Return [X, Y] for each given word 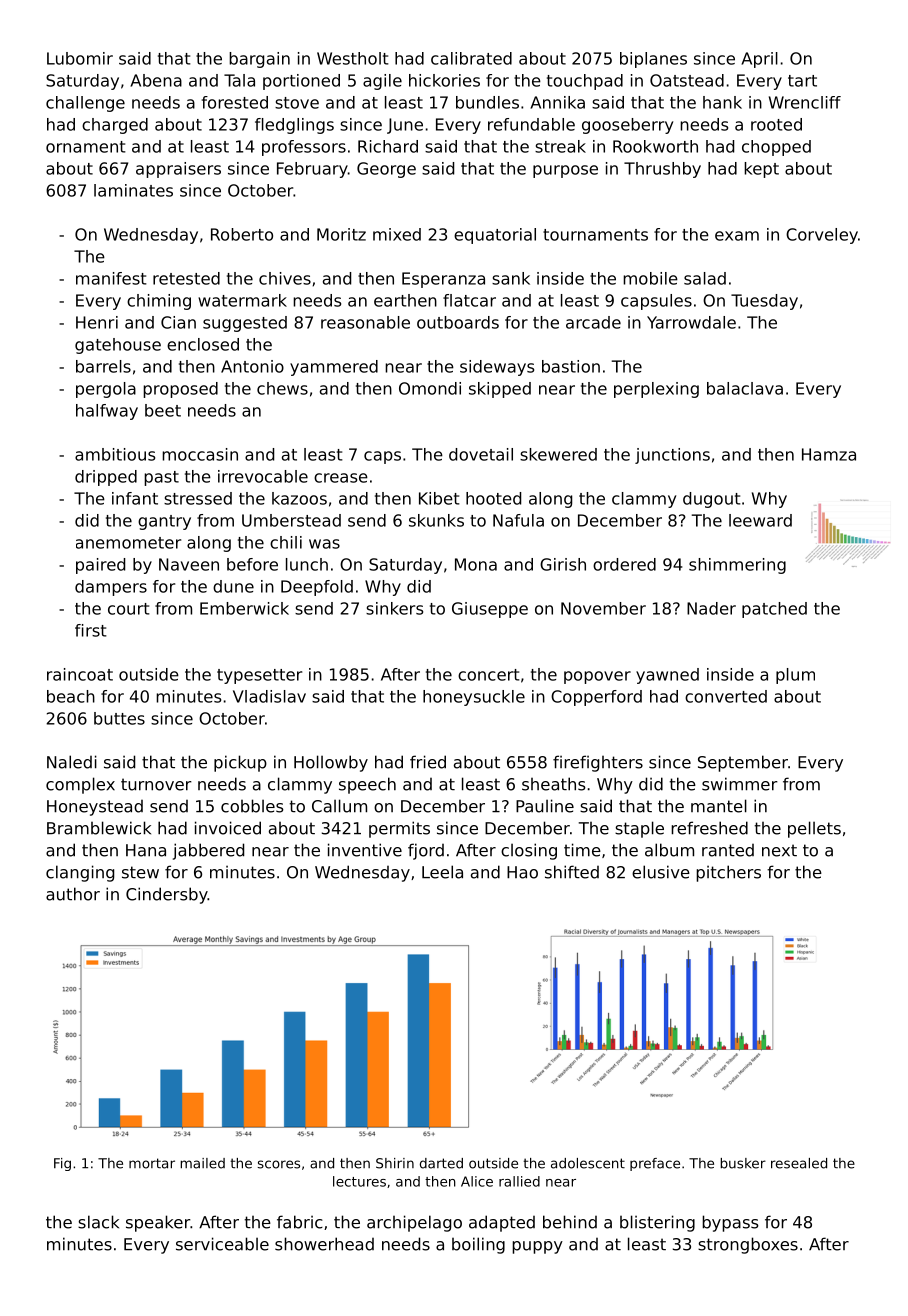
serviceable [222, 1244]
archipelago [414, 1223]
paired [100, 566]
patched [774, 610]
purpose [565, 171]
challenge [85, 104]
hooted [493, 498]
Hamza [829, 454]
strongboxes [748, 1245]
